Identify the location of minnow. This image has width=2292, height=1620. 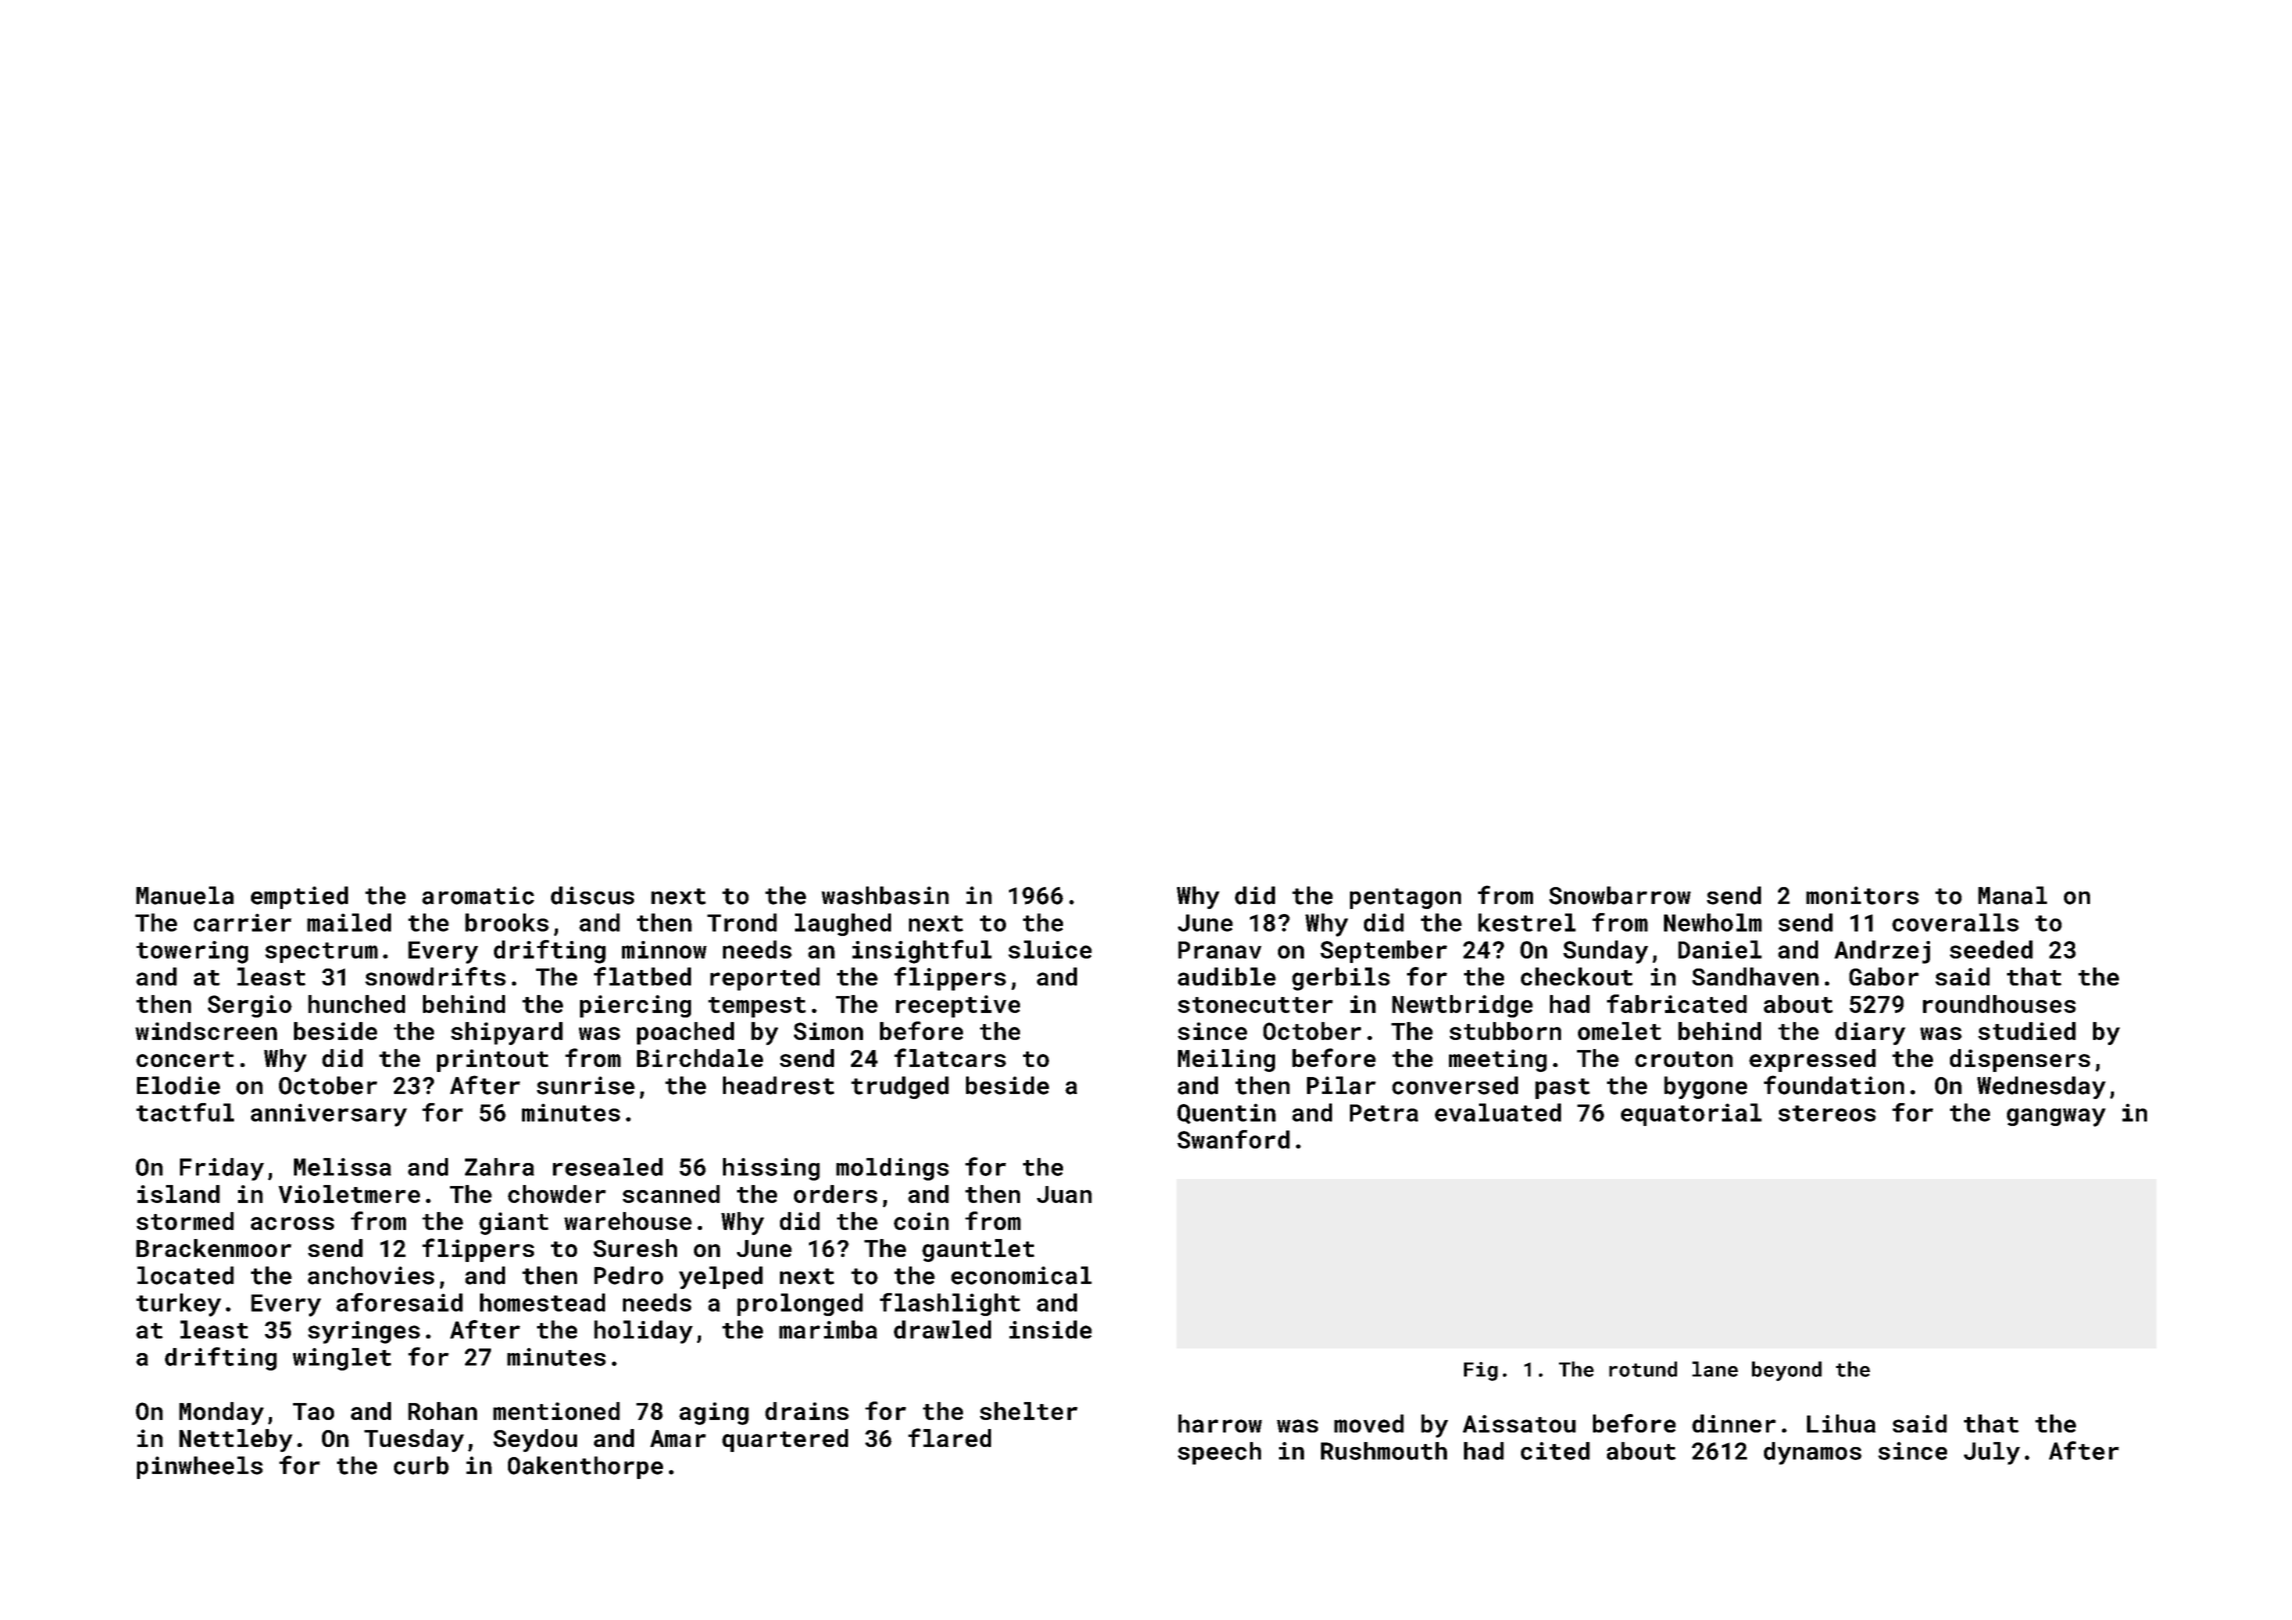
(664, 950).
